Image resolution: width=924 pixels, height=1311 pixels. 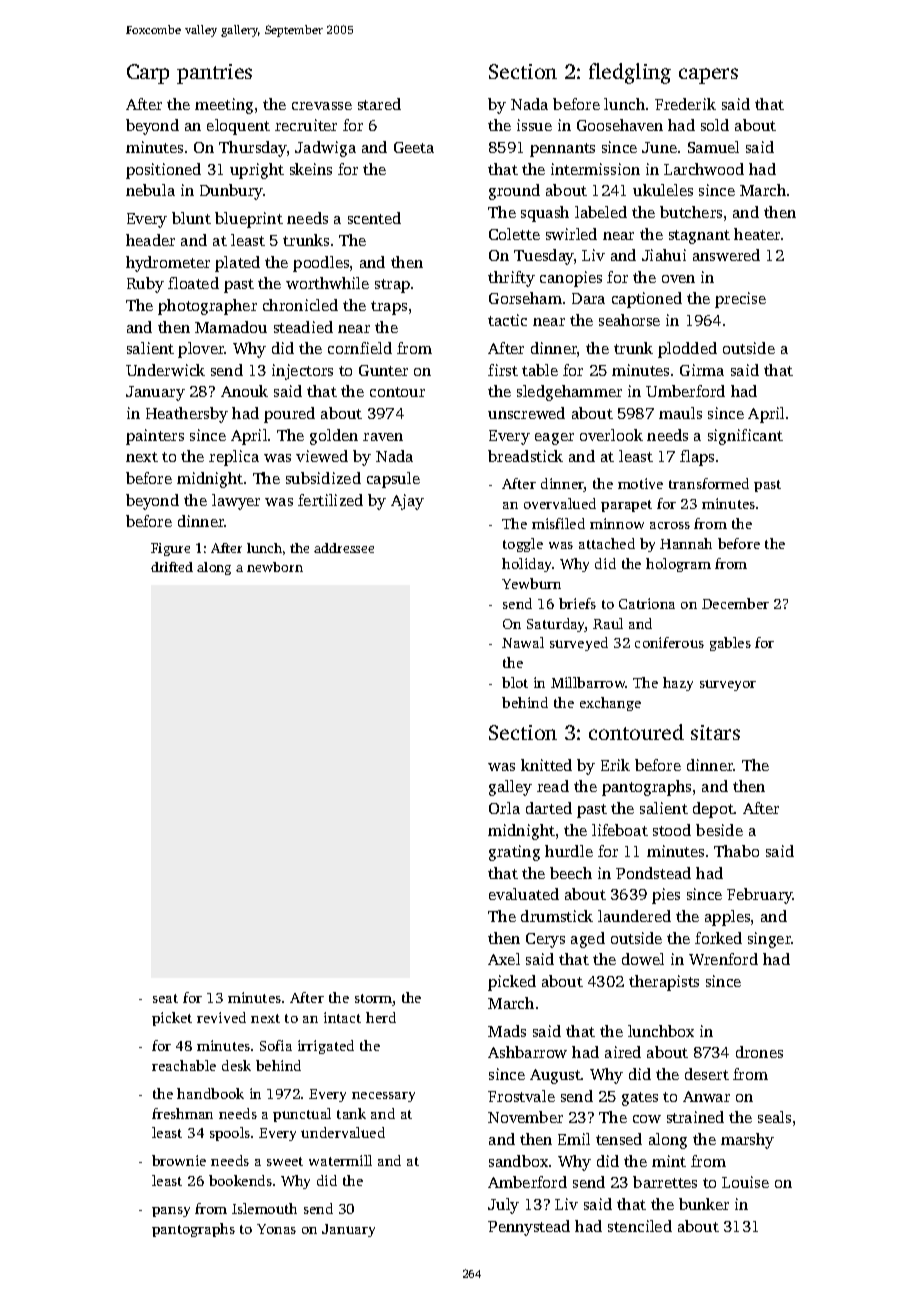 I want to click on bookends, so click(x=240, y=1180).
